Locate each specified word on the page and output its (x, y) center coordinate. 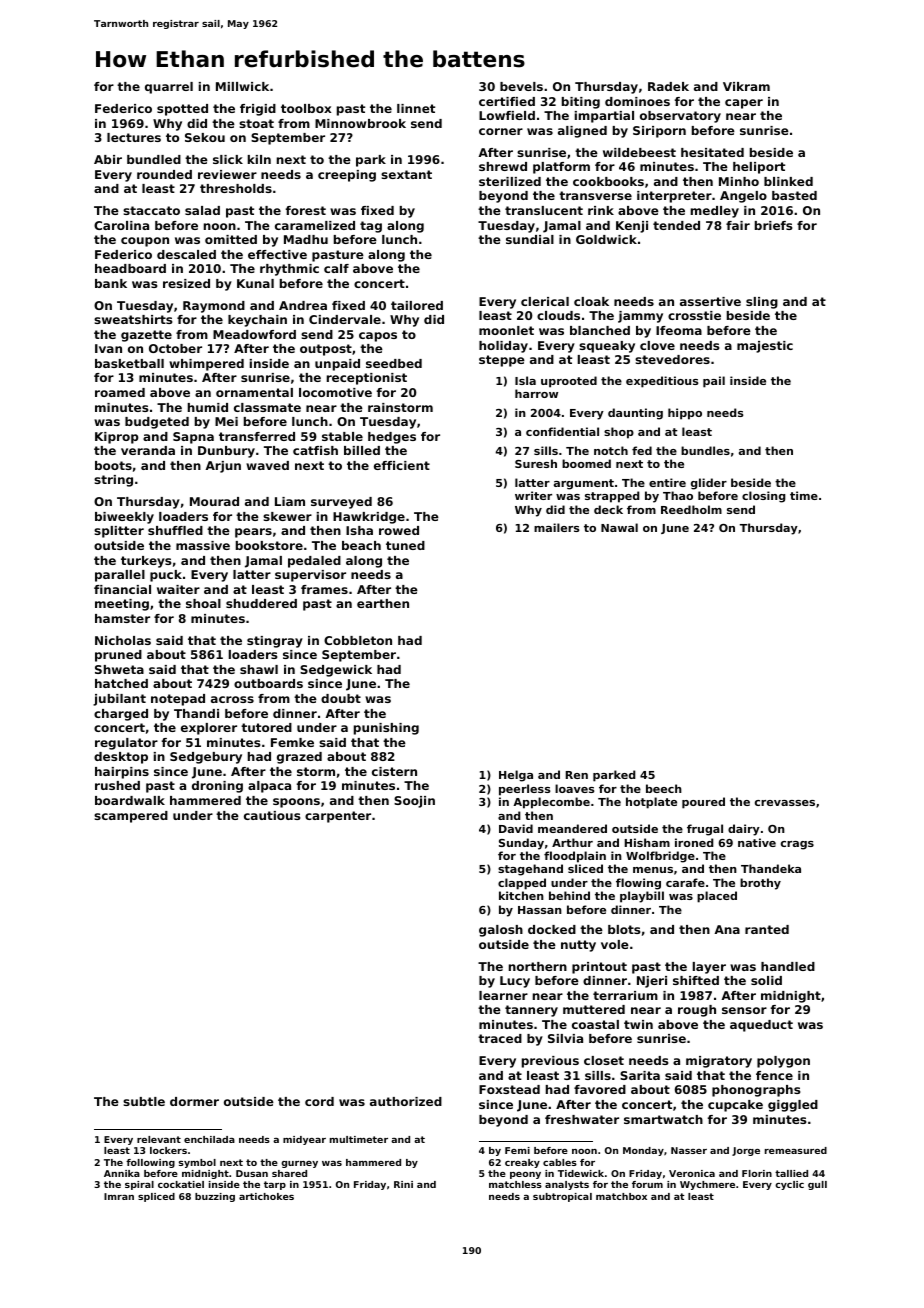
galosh (501, 931)
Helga (516, 776)
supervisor (310, 576)
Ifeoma (679, 330)
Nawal (619, 527)
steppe (502, 361)
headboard (130, 268)
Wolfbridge (660, 857)
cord (319, 1101)
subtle (144, 1101)
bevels (521, 86)
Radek (668, 86)
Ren (577, 775)
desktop (121, 758)
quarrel (169, 88)
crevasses (785, 803)
